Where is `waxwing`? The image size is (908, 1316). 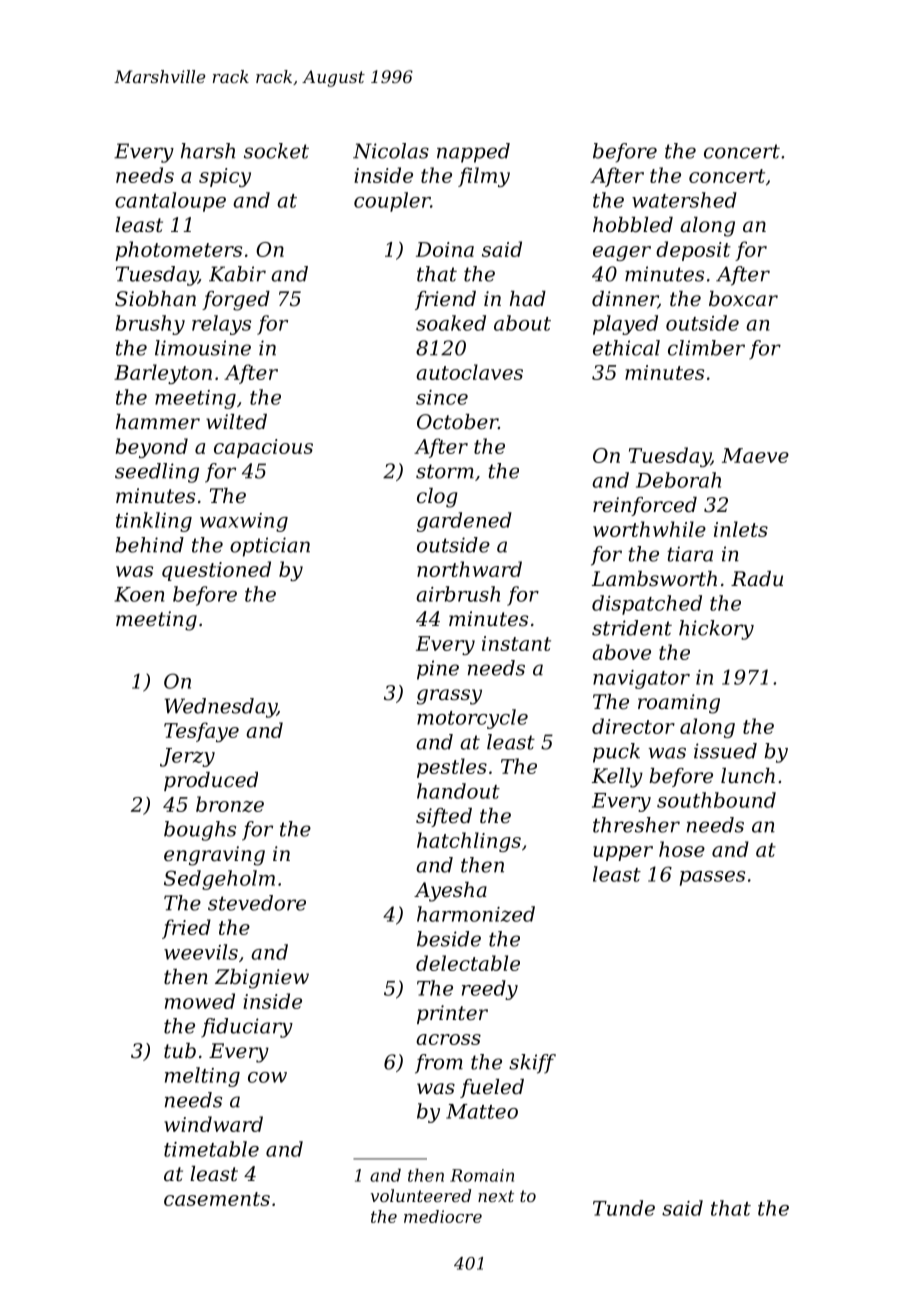
waxwing is located at coordinates (244, 522).
